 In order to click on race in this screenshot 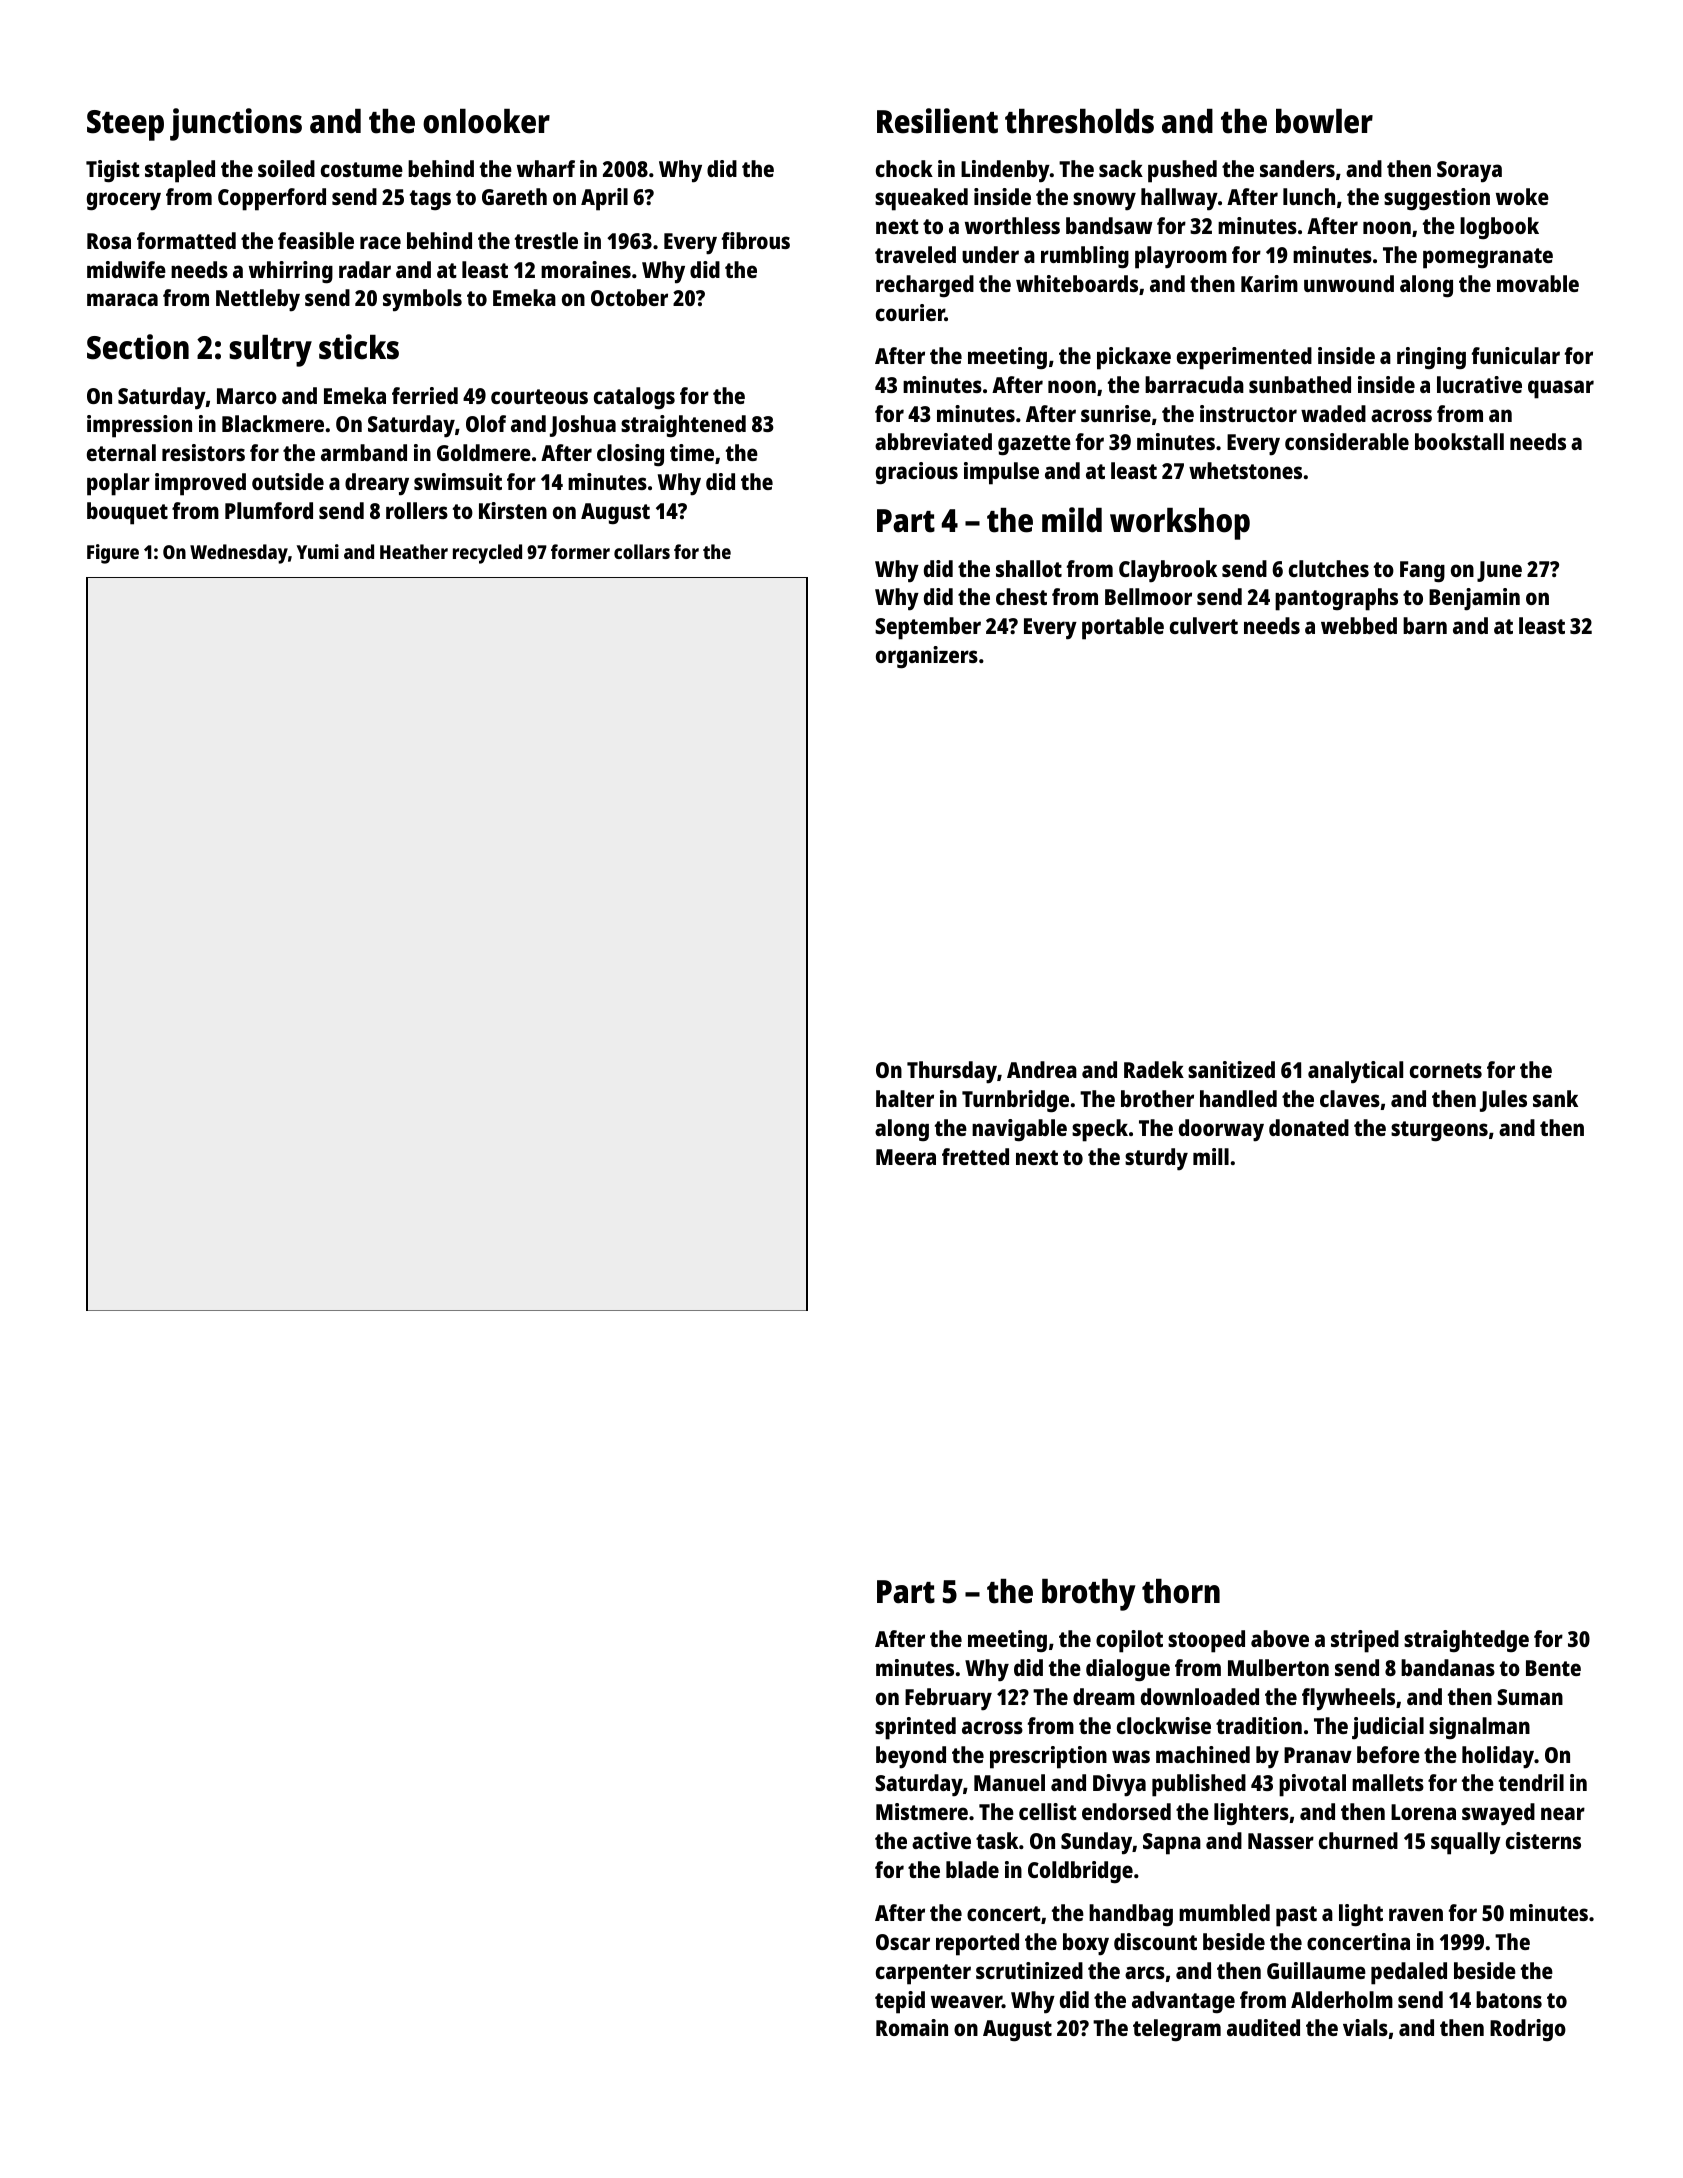, I will do `click(380, 242)`.
